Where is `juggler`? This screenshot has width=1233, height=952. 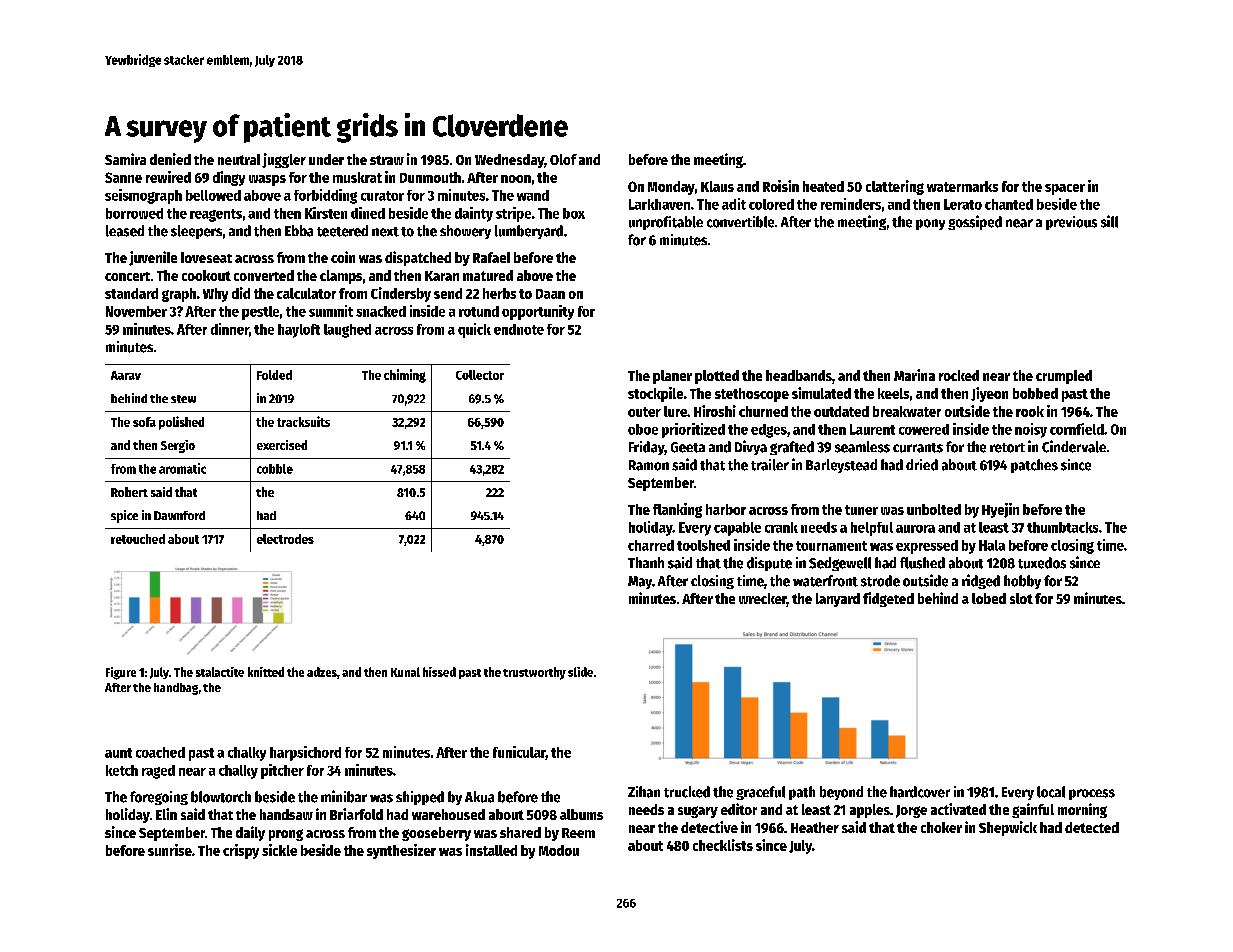 juggler is located at coordinates (284, 160).
